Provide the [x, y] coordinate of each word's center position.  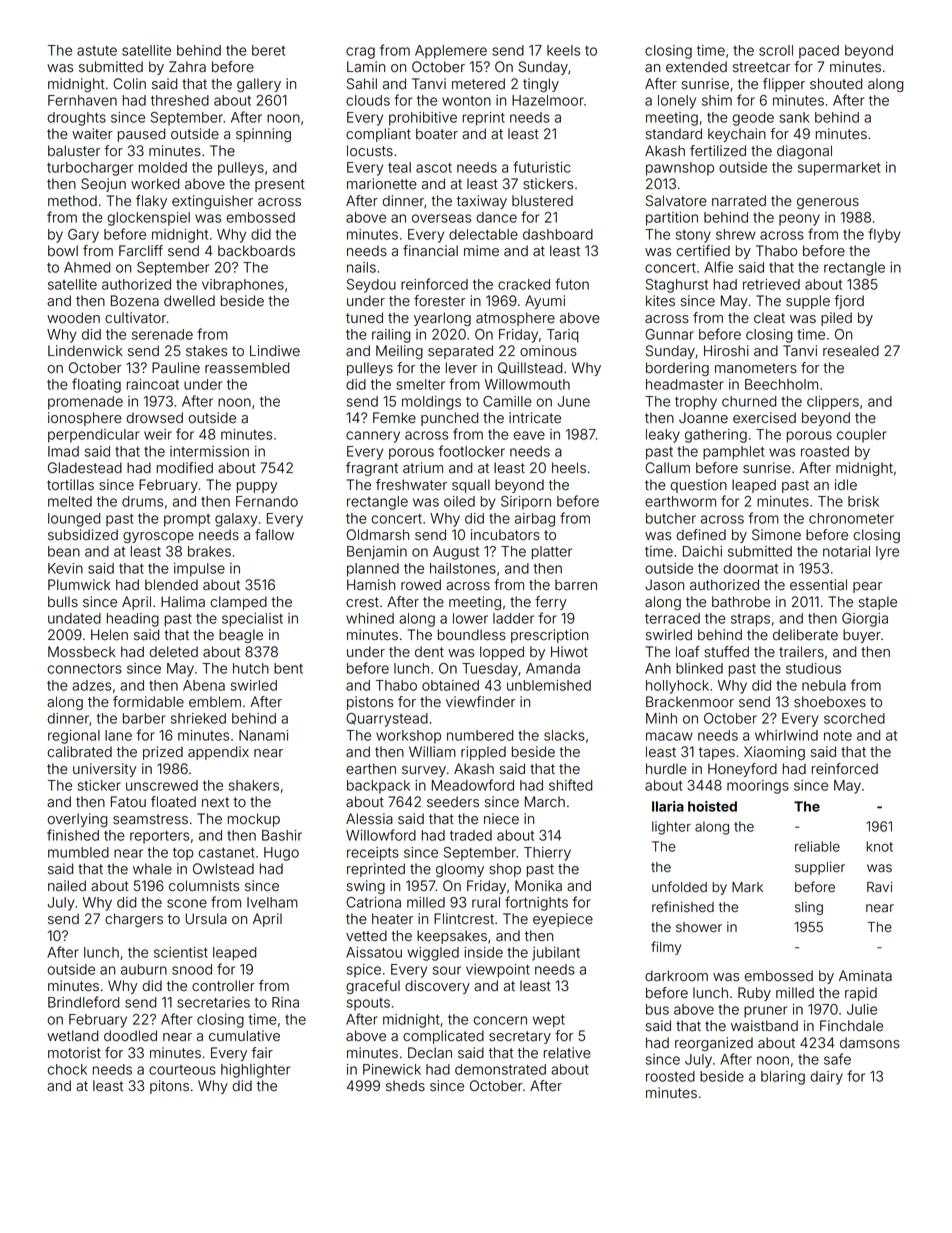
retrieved [771, 284]
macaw [669, 736]
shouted [836, 84]
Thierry [547, 854]
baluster [74, 151]
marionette [382, 184]
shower [699, 927]
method [72, 201]
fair [262, 1053]
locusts [370, 151]
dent [429, 652]
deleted [173, 652]
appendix [218, 753]
